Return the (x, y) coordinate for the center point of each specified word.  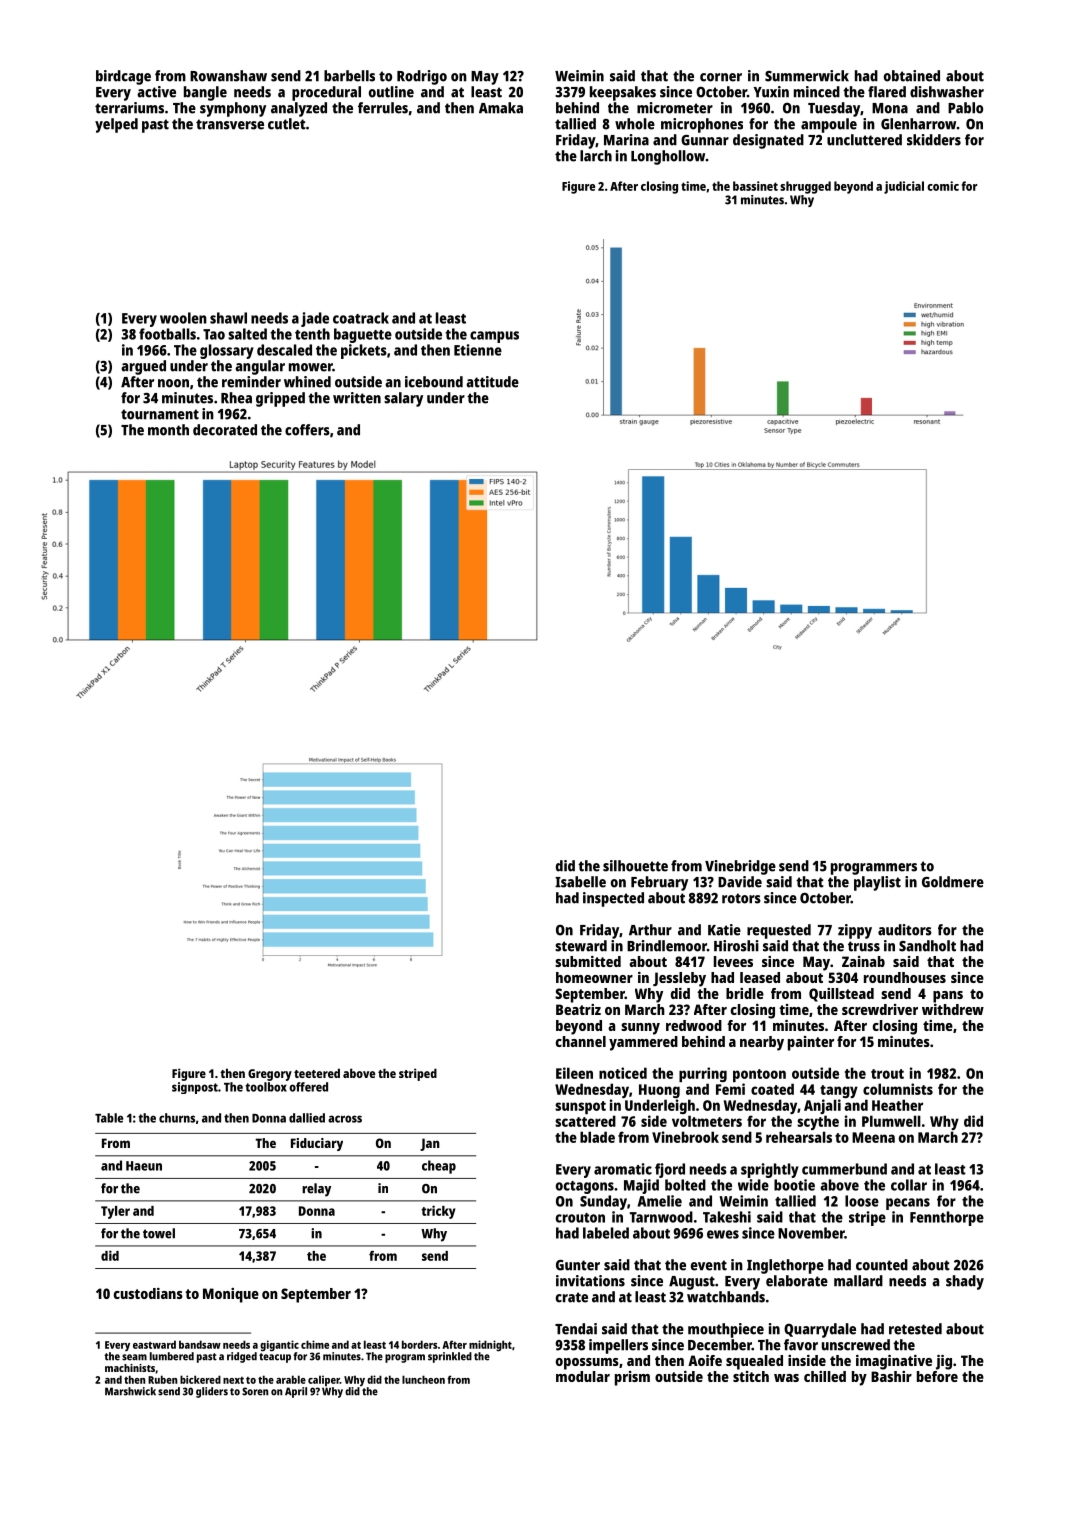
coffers (307, 430)
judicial (904, 187)
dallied (307, 1118)
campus (494, 337)
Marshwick (130, 1391)
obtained (912, 76)
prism (632, 1378)
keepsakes (623, 93)
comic (943, 186)
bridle (745, 993)
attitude (492, 382)
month (168, 430)
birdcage (123, 77)
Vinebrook (685, 1137)
